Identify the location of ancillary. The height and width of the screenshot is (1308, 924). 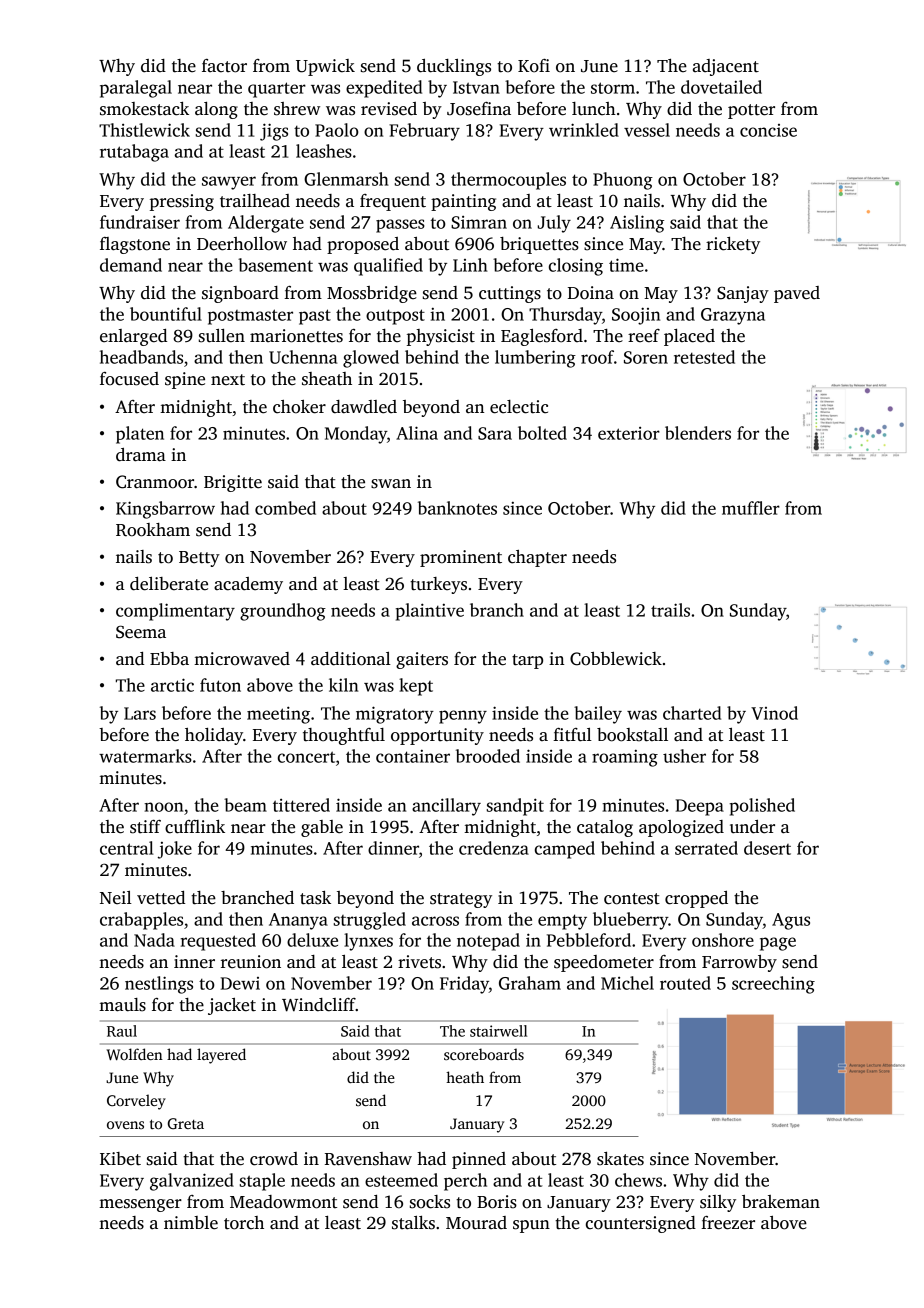
(446, 807).
